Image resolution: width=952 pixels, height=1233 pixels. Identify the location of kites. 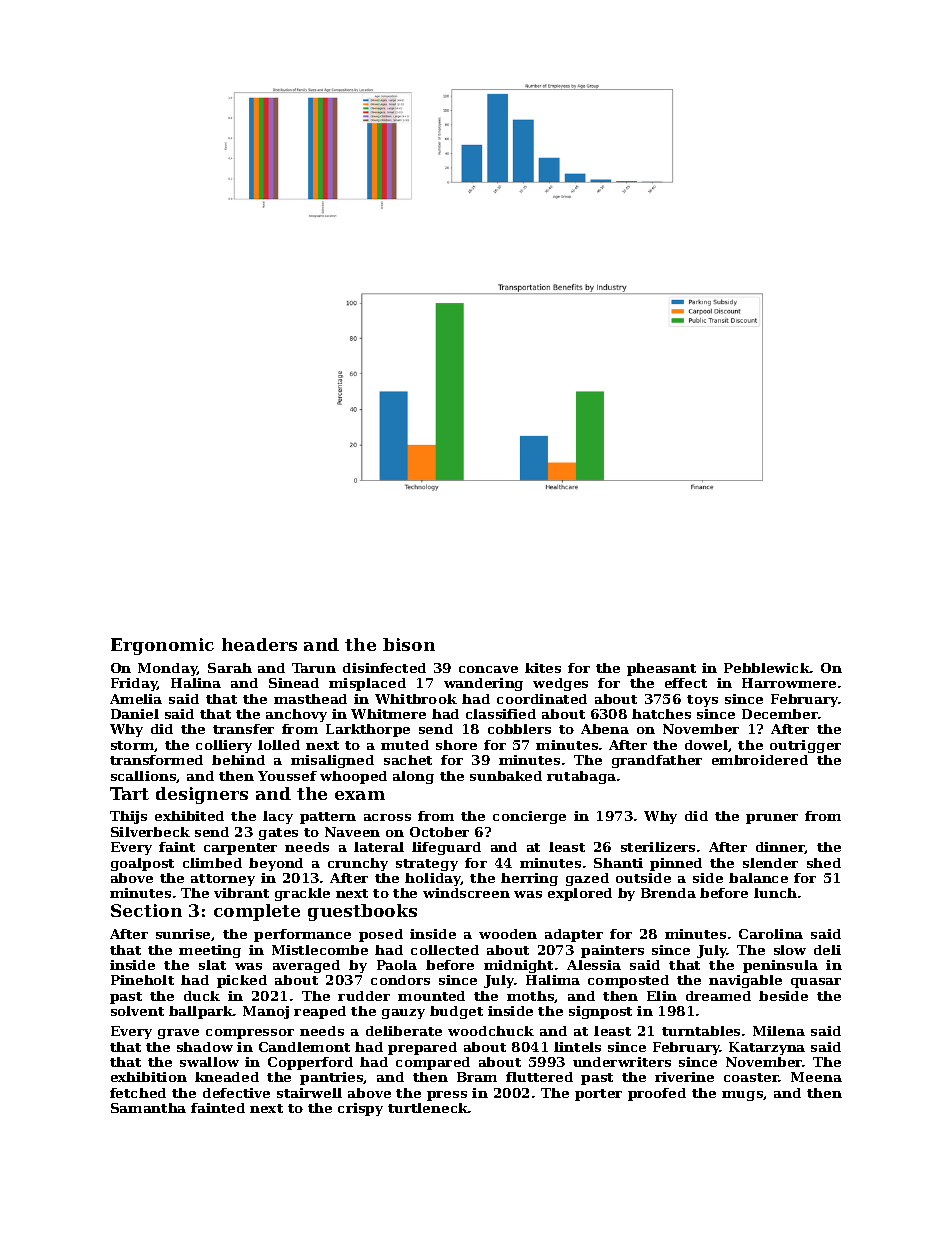
(543, 668).
